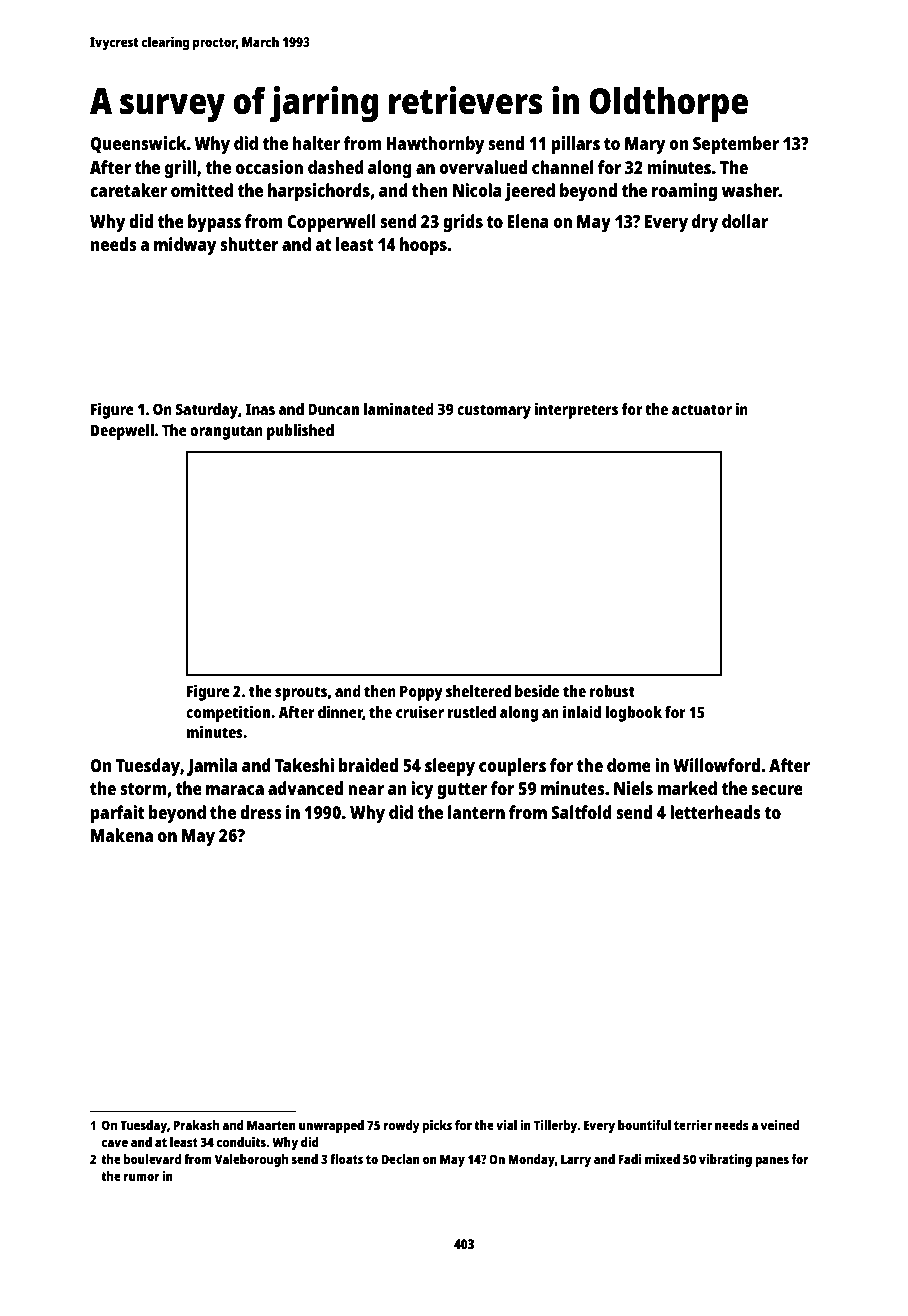  What do you see at coordinates (400, 1159) in the page?
I see `Declan` at bounding box center [400, 1159].
